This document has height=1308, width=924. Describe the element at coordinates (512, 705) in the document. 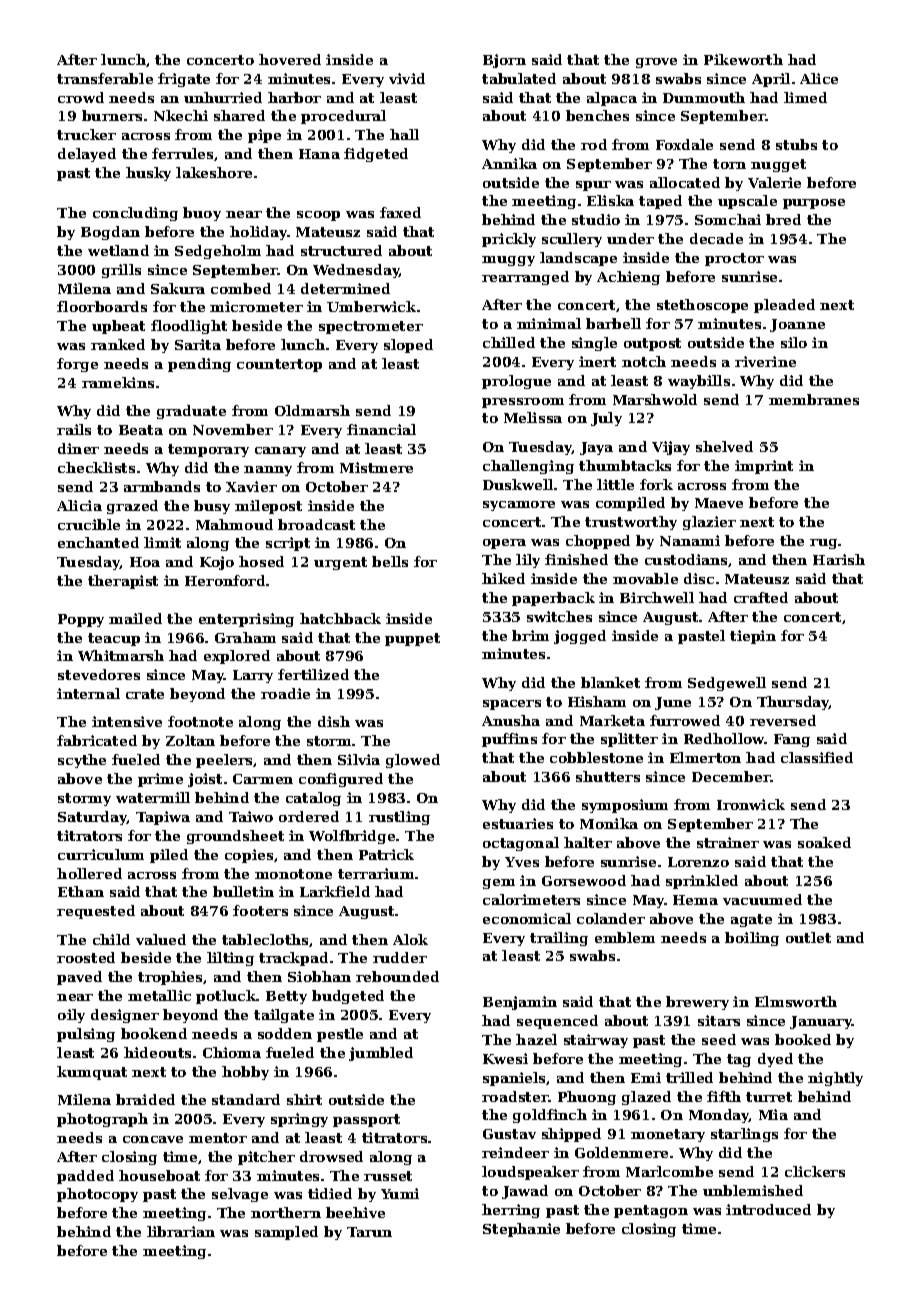

I see `spacers` at that location.
